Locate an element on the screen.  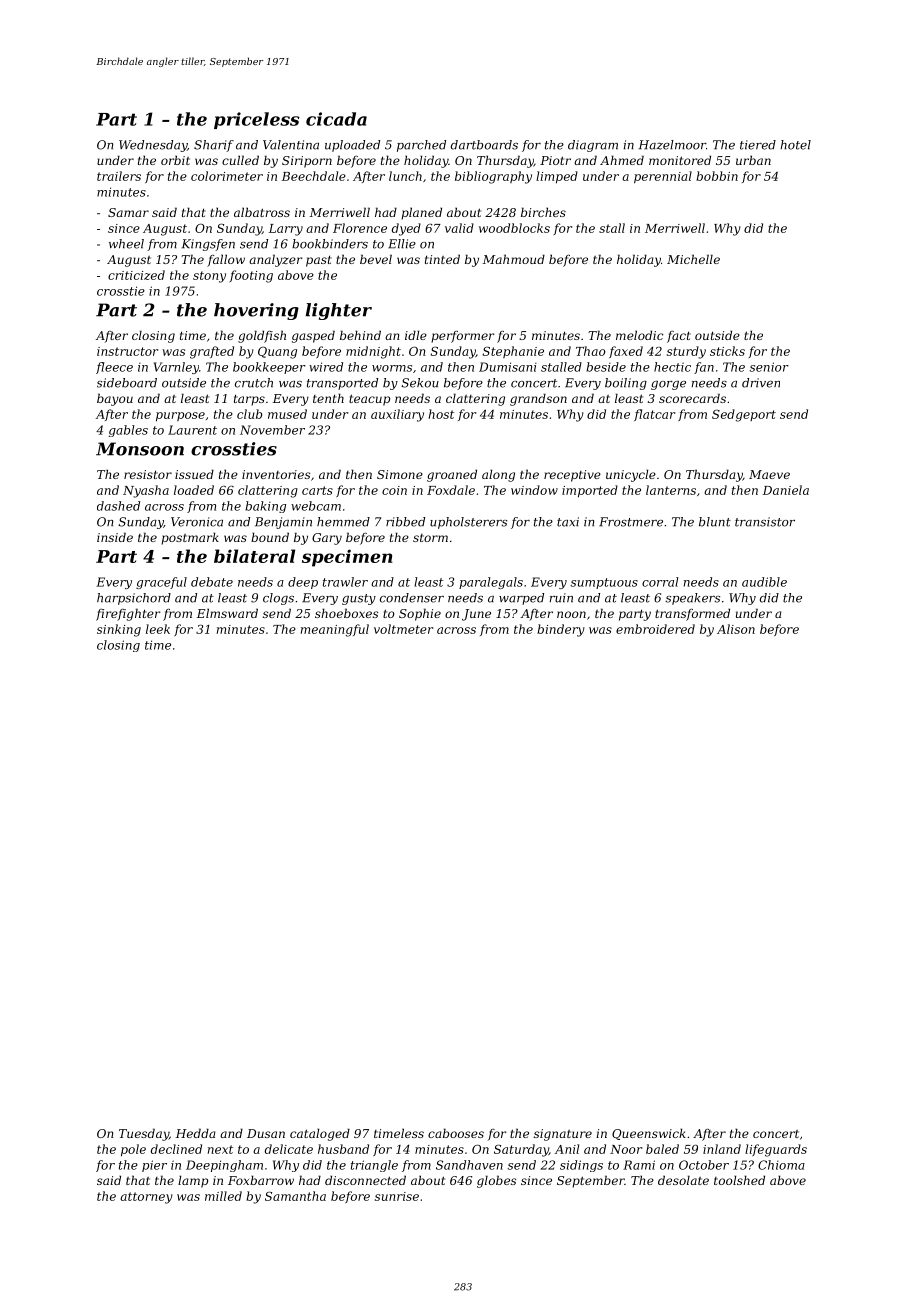
sinking is located at coordinates (119, 630).
